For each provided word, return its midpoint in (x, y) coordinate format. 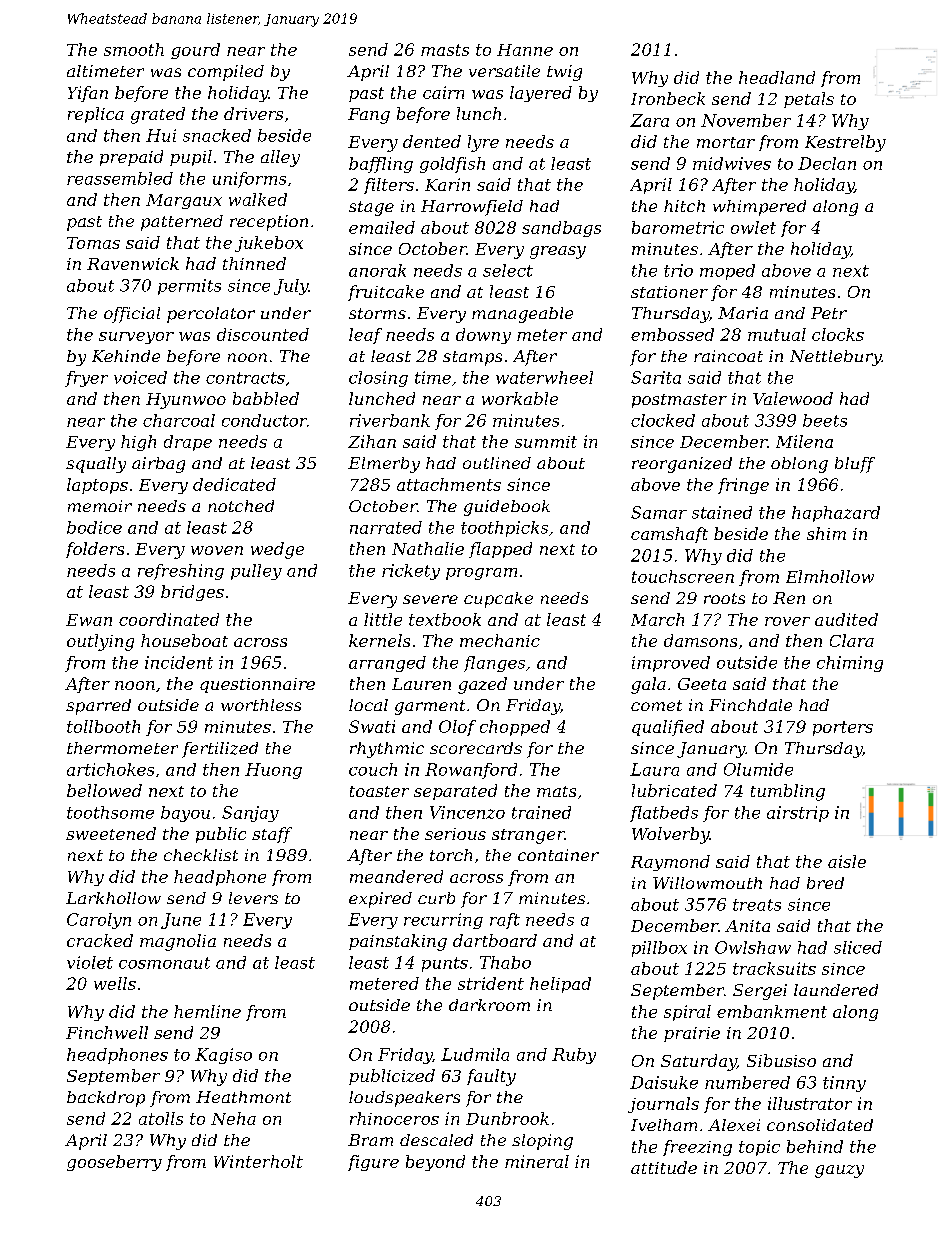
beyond (435, 1163)
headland (777, 77)
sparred (98, 707)
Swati (372, 726)
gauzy (839, 1171)
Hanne (525, 50)
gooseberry (114, 1163)
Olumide (758, 769)
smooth (134, 49)
